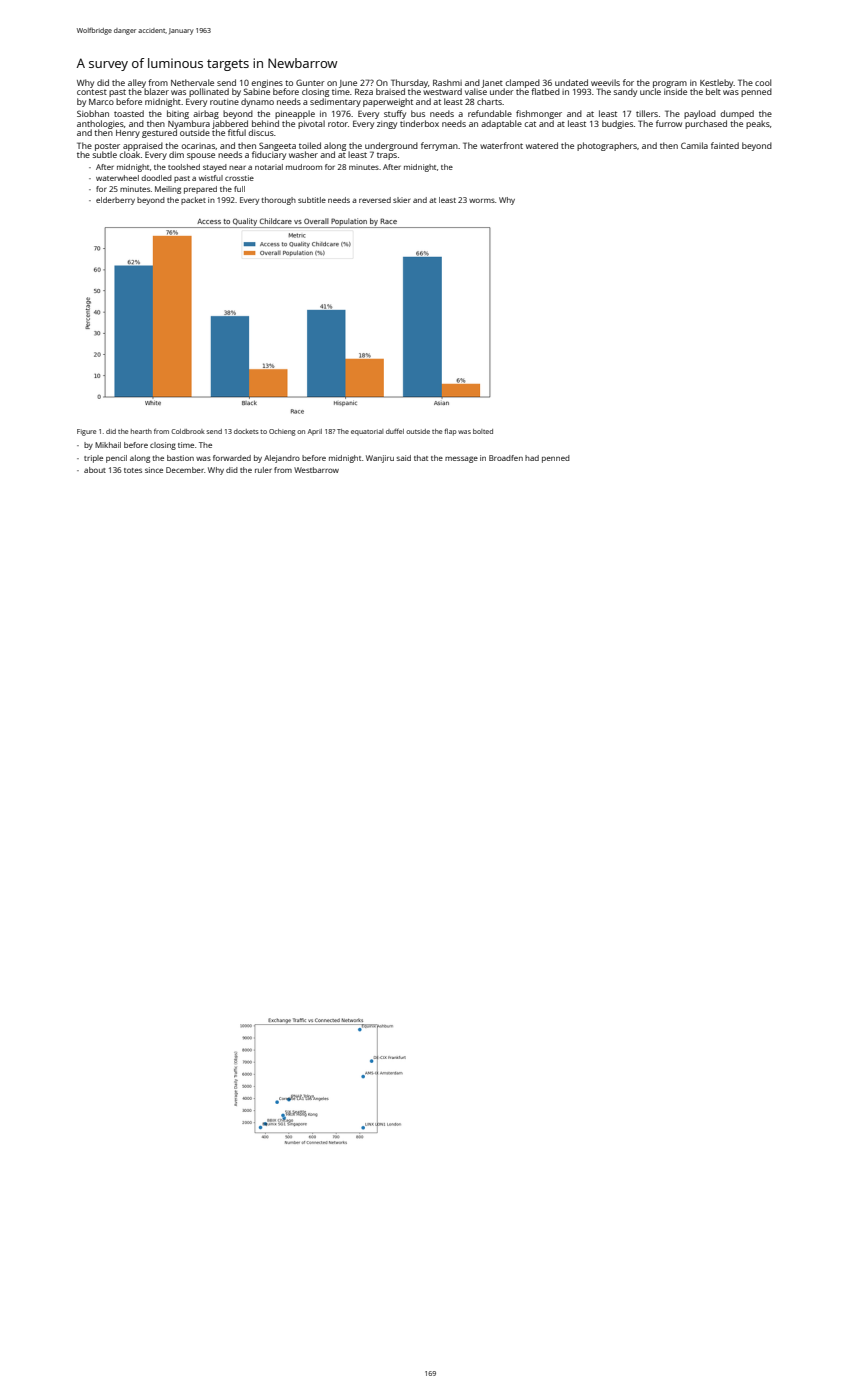 This screenshot has width=849, height=1400. Describe the element at coordinates (447, 82) in the screenshot. I see `Rashmi` at that location.
